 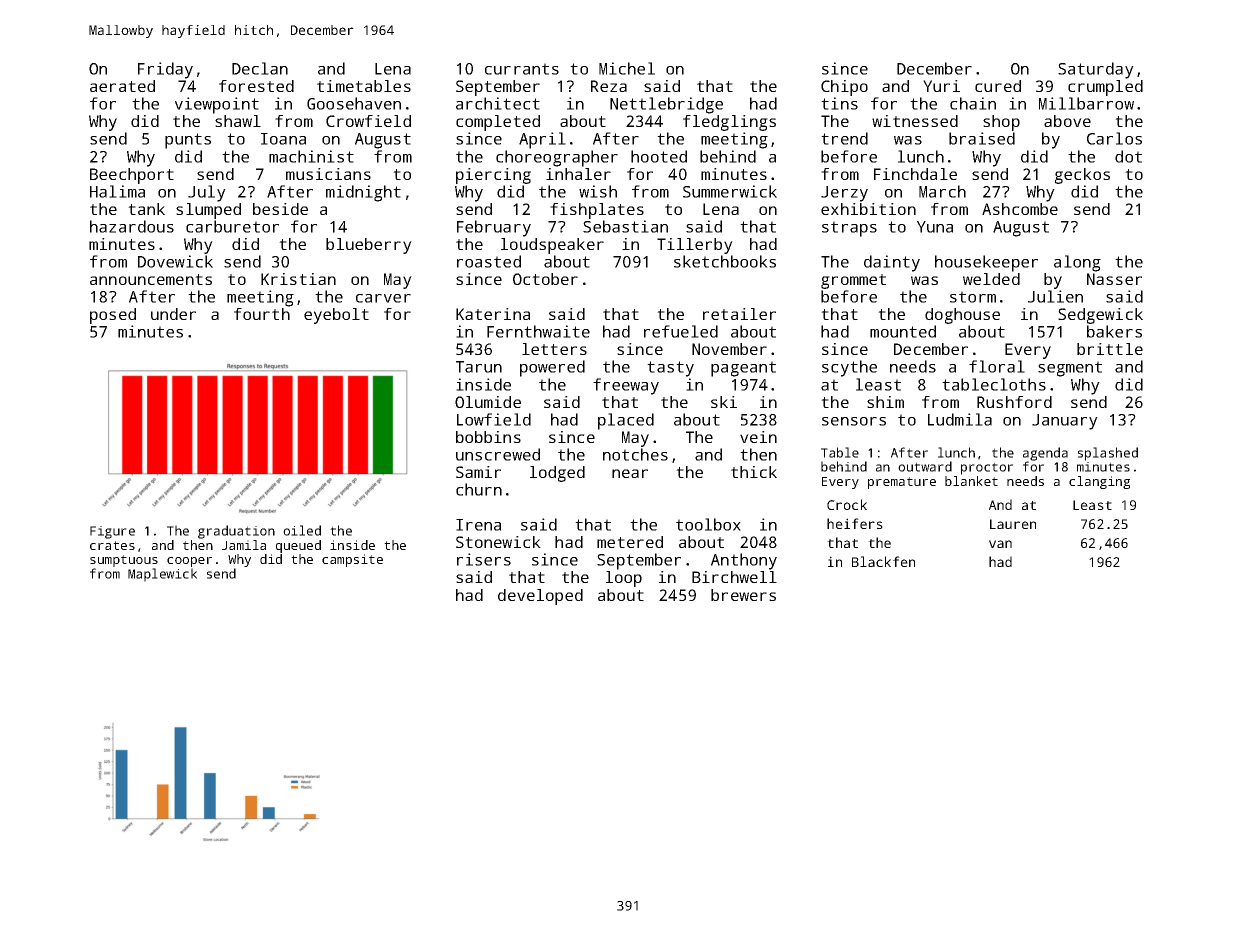 I want to click on crates, so click(x=112, y=545).
